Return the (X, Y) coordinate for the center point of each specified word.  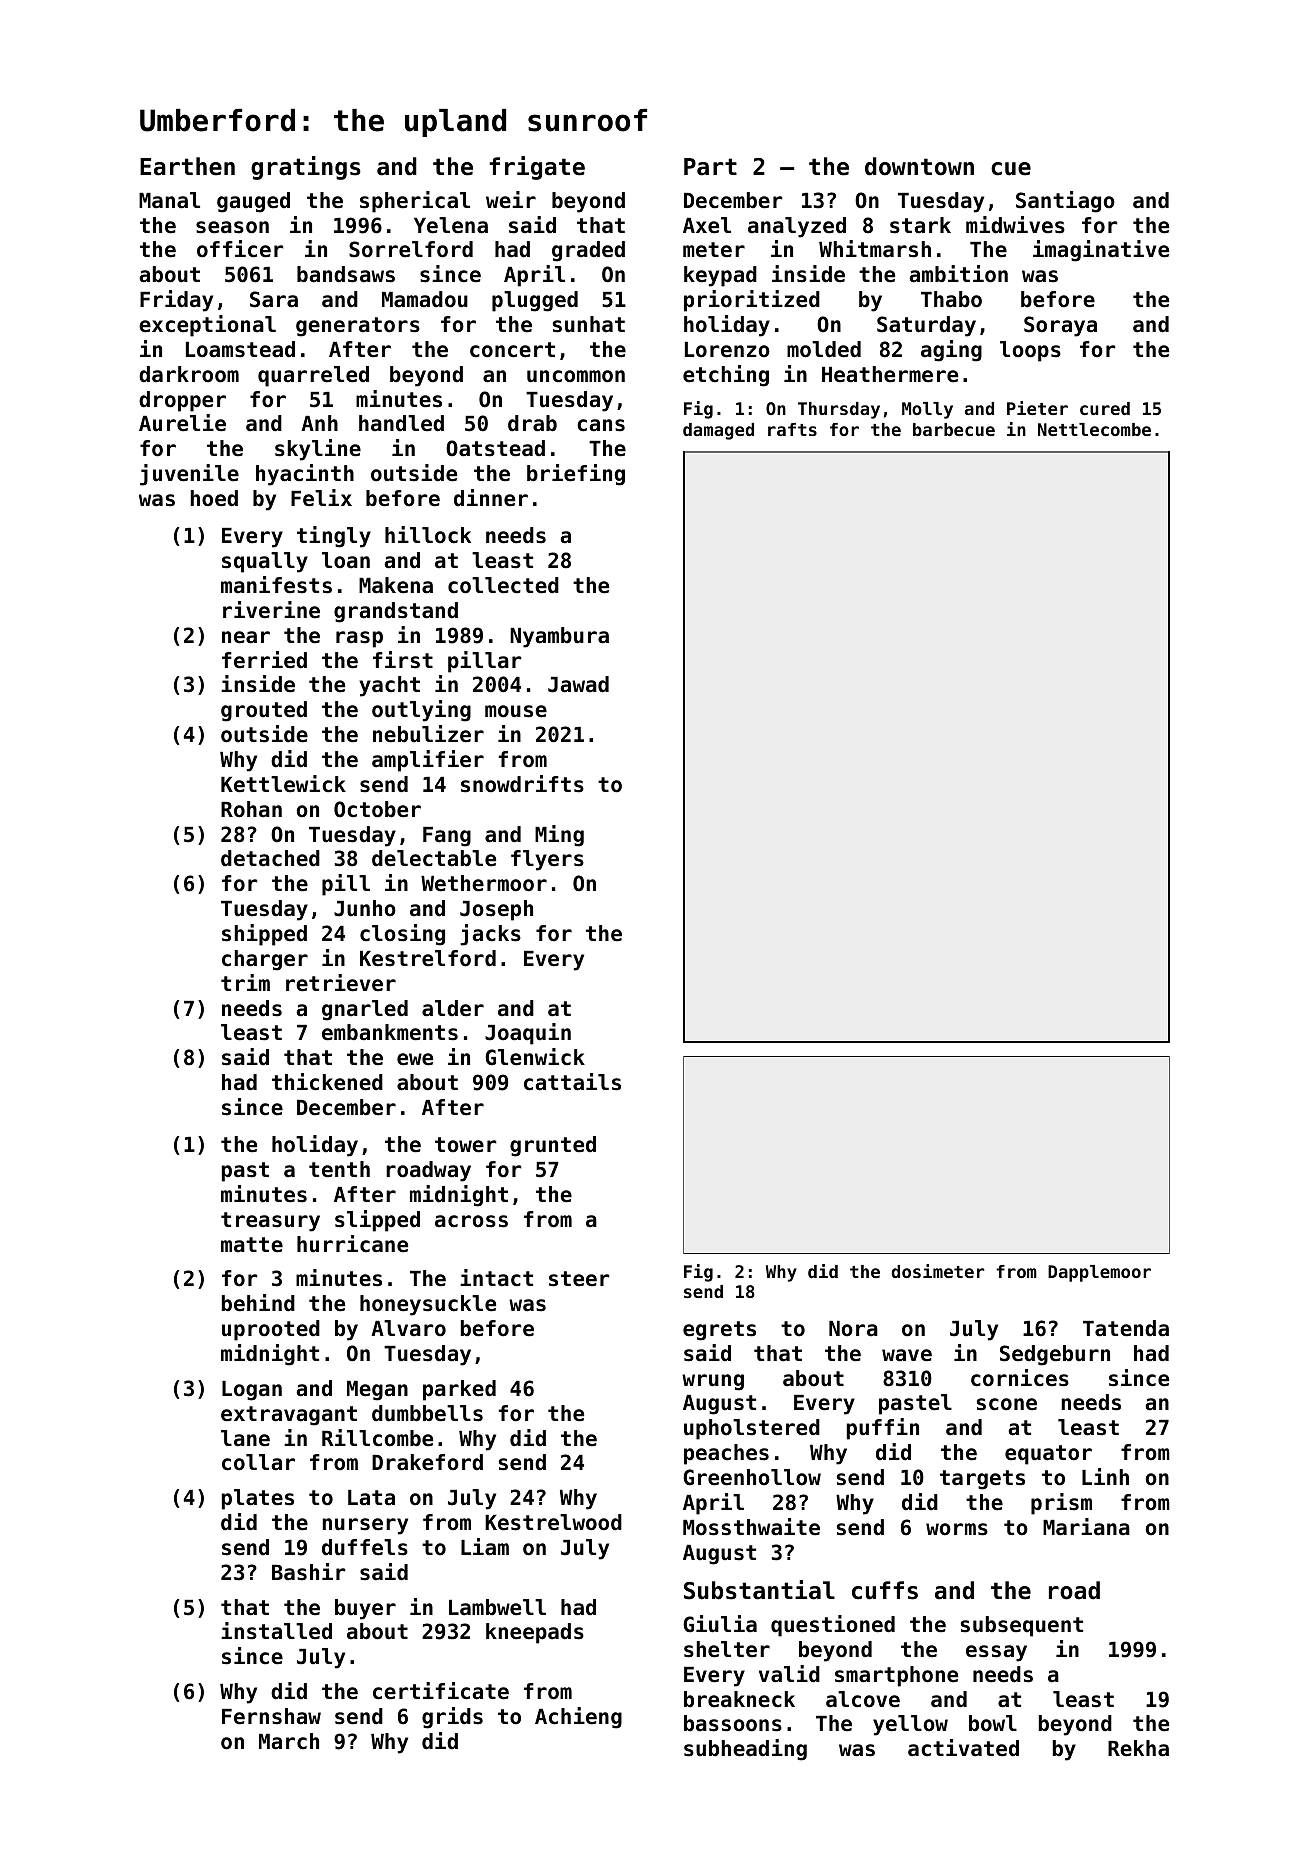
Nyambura (559, 637)
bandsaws (346, 274)
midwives (1015, 225)
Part (710, 167)
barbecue (954, 429)
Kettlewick (283, 784)
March (289, 1741)
